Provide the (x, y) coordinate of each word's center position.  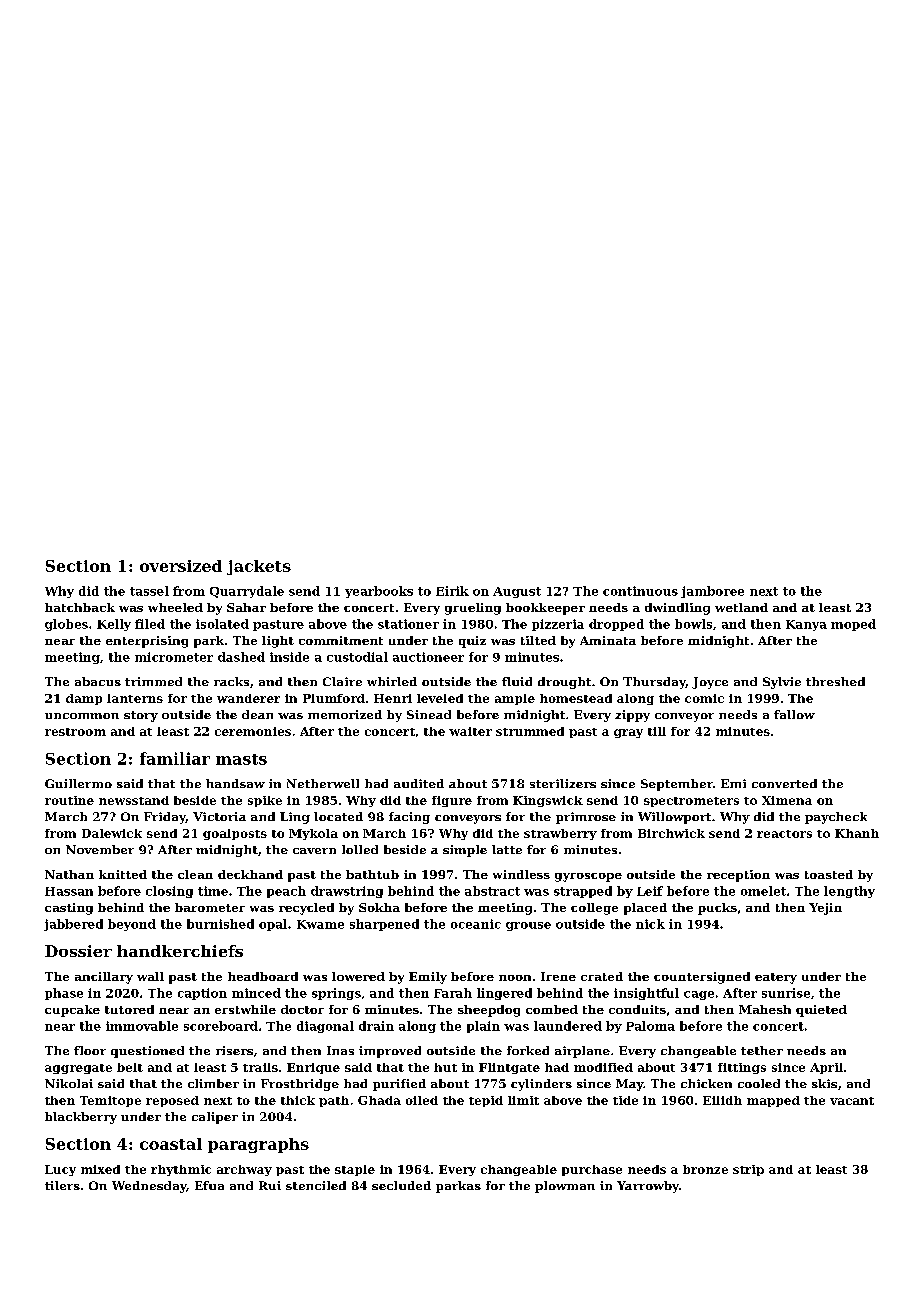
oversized (181, 566)
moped (853, 625)
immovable (142, 1026)
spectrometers (691, 802)
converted (784, 783)
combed (552, 1009)
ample (515, 699)
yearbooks (379, 592)
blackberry (81, 1118)
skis (824, 1083)
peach (286, 892)
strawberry (560, 834)
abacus (98, 681)
